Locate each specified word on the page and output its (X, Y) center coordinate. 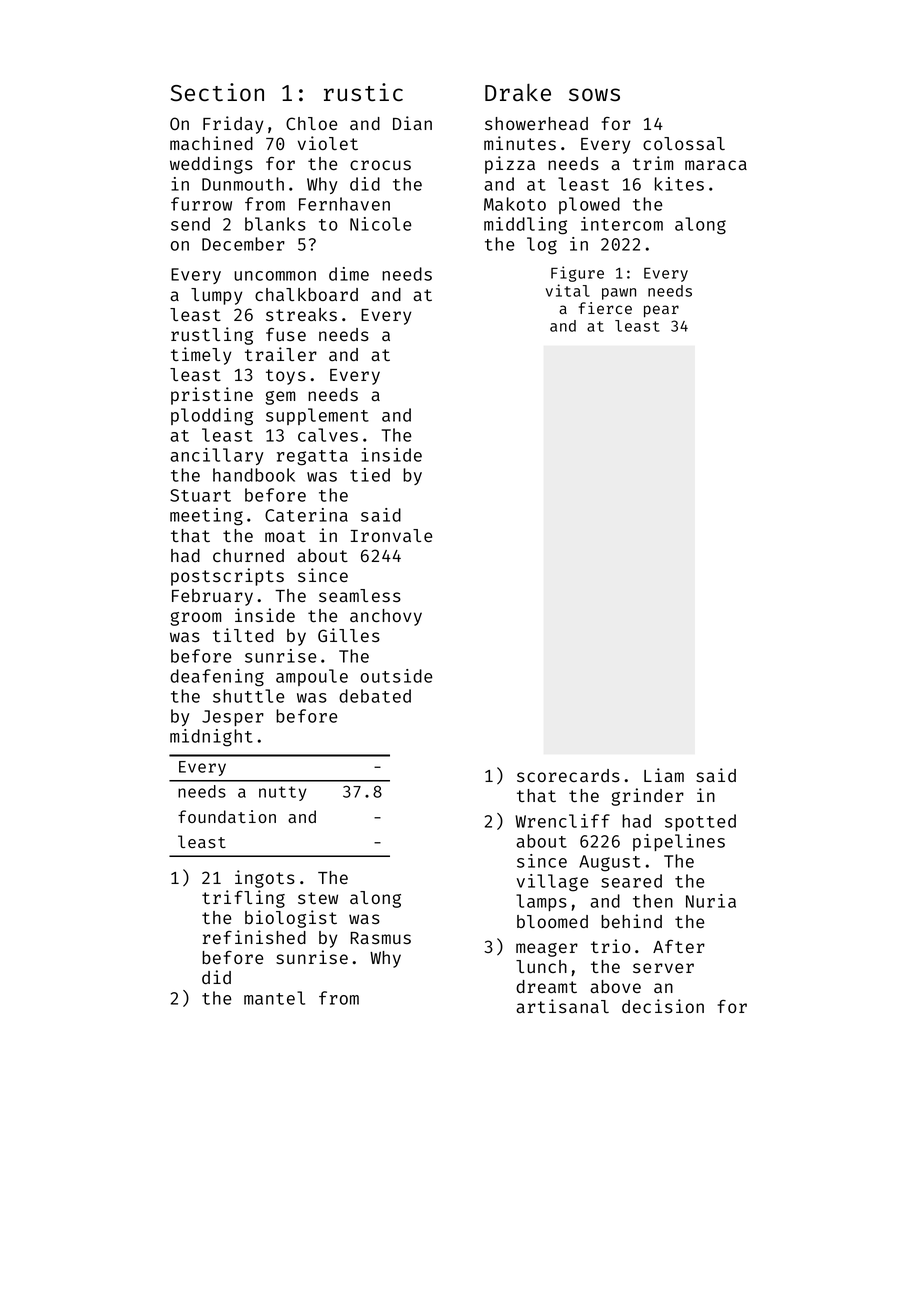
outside (396, 676)
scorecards (568, 775)
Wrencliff (562, 821)
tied (370, 475)
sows (594, 95)
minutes (520, 143)
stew (318, 898)
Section (217, 92)
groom (195, 619)
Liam (664, 775)
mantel (274, 998)
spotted (700, 822)
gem (280, 398)
